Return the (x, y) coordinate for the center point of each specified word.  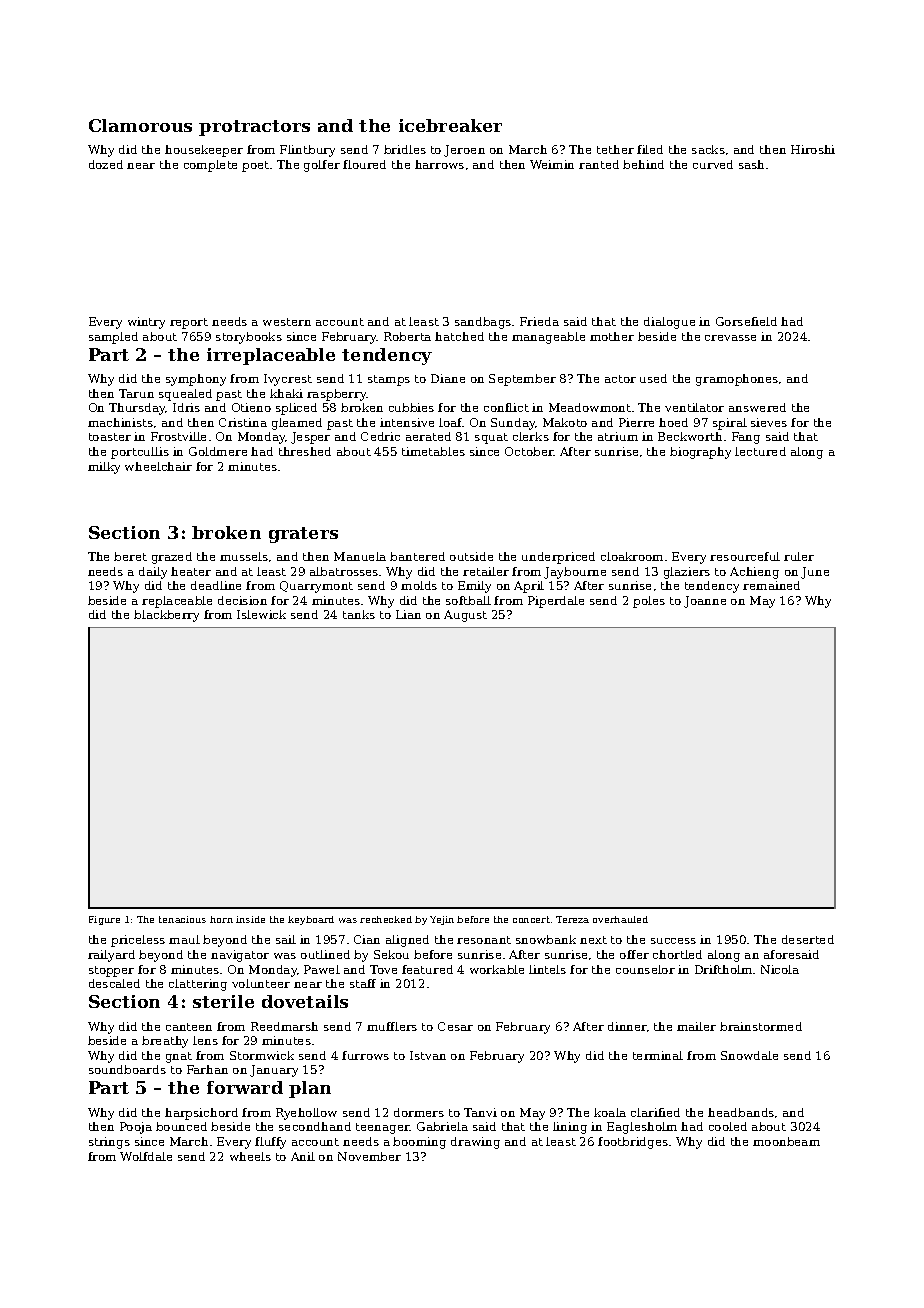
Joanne (705, 602)
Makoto (565, 422)
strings (109, 1143)
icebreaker (450, 125)
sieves (769, 422)
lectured (760, 451)
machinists (120, 422)
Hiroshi (813, 149)
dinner (627, 1026)
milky (104, 468)
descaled (114, 983)
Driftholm (723, 969)
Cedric (380, 436)
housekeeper (204, 151)
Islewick (261, 614)
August (465, 616)
